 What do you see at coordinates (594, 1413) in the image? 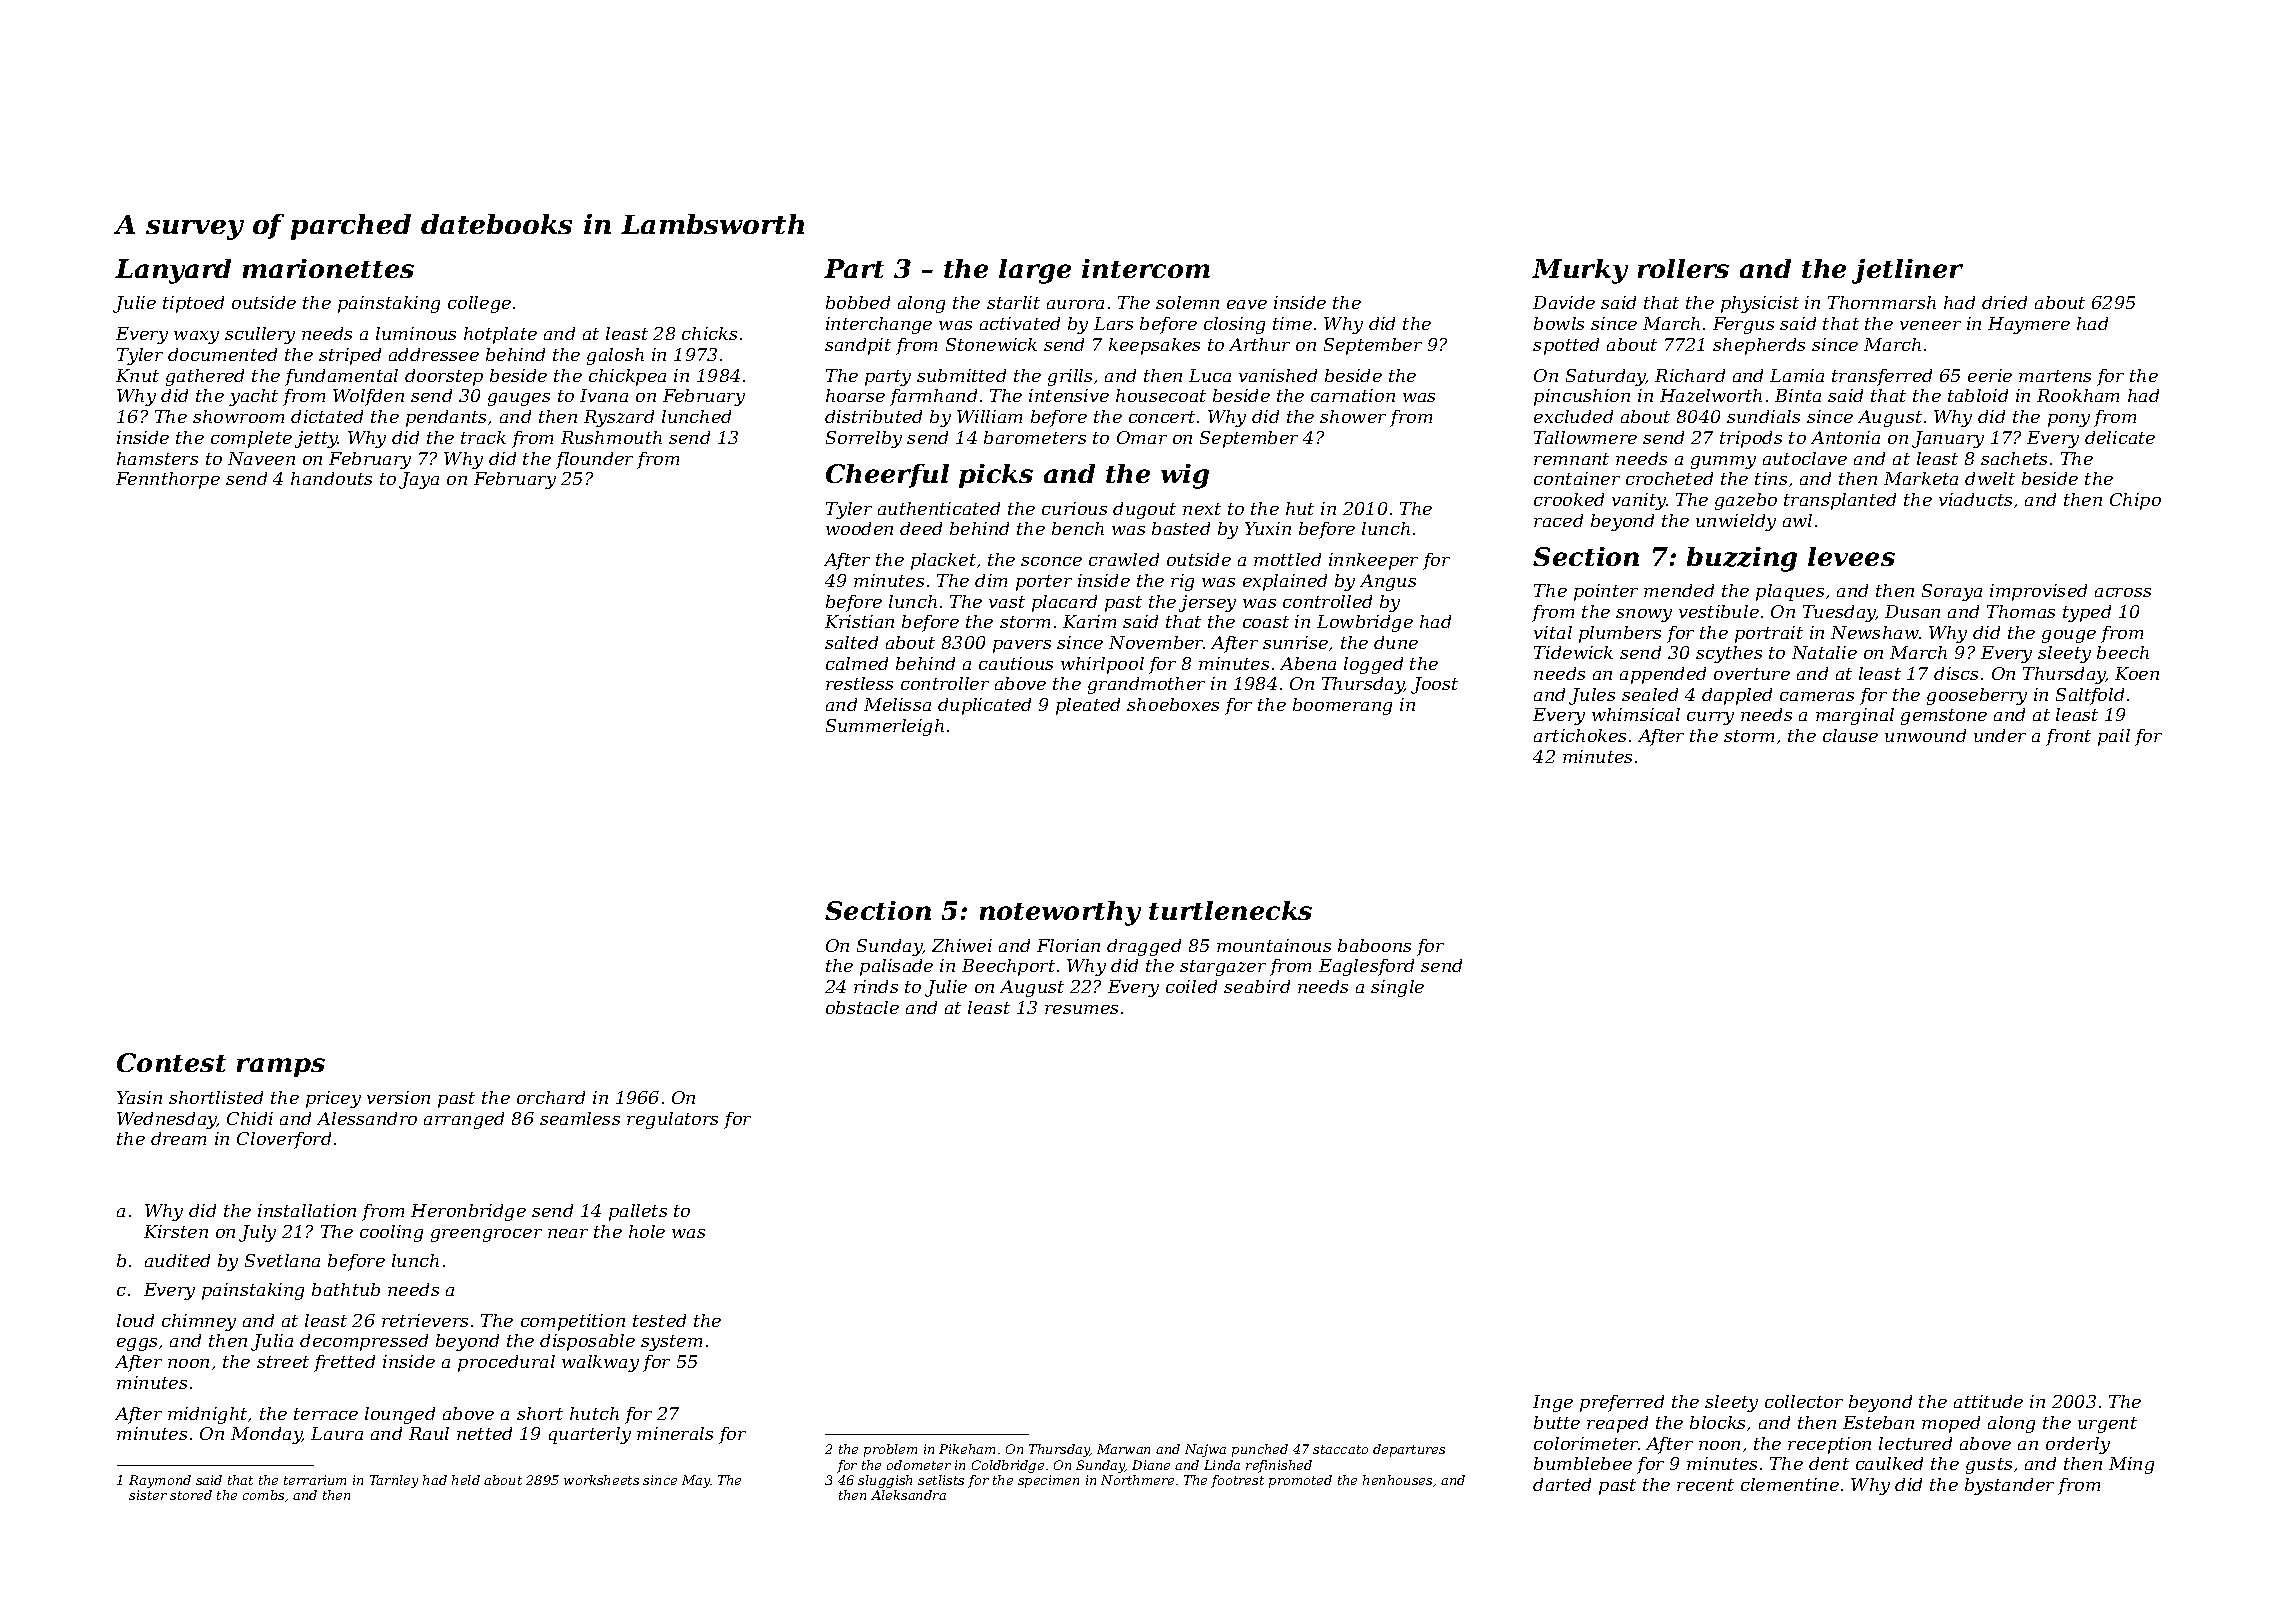
I see `hutch` at bounding box center [594, 1413].
